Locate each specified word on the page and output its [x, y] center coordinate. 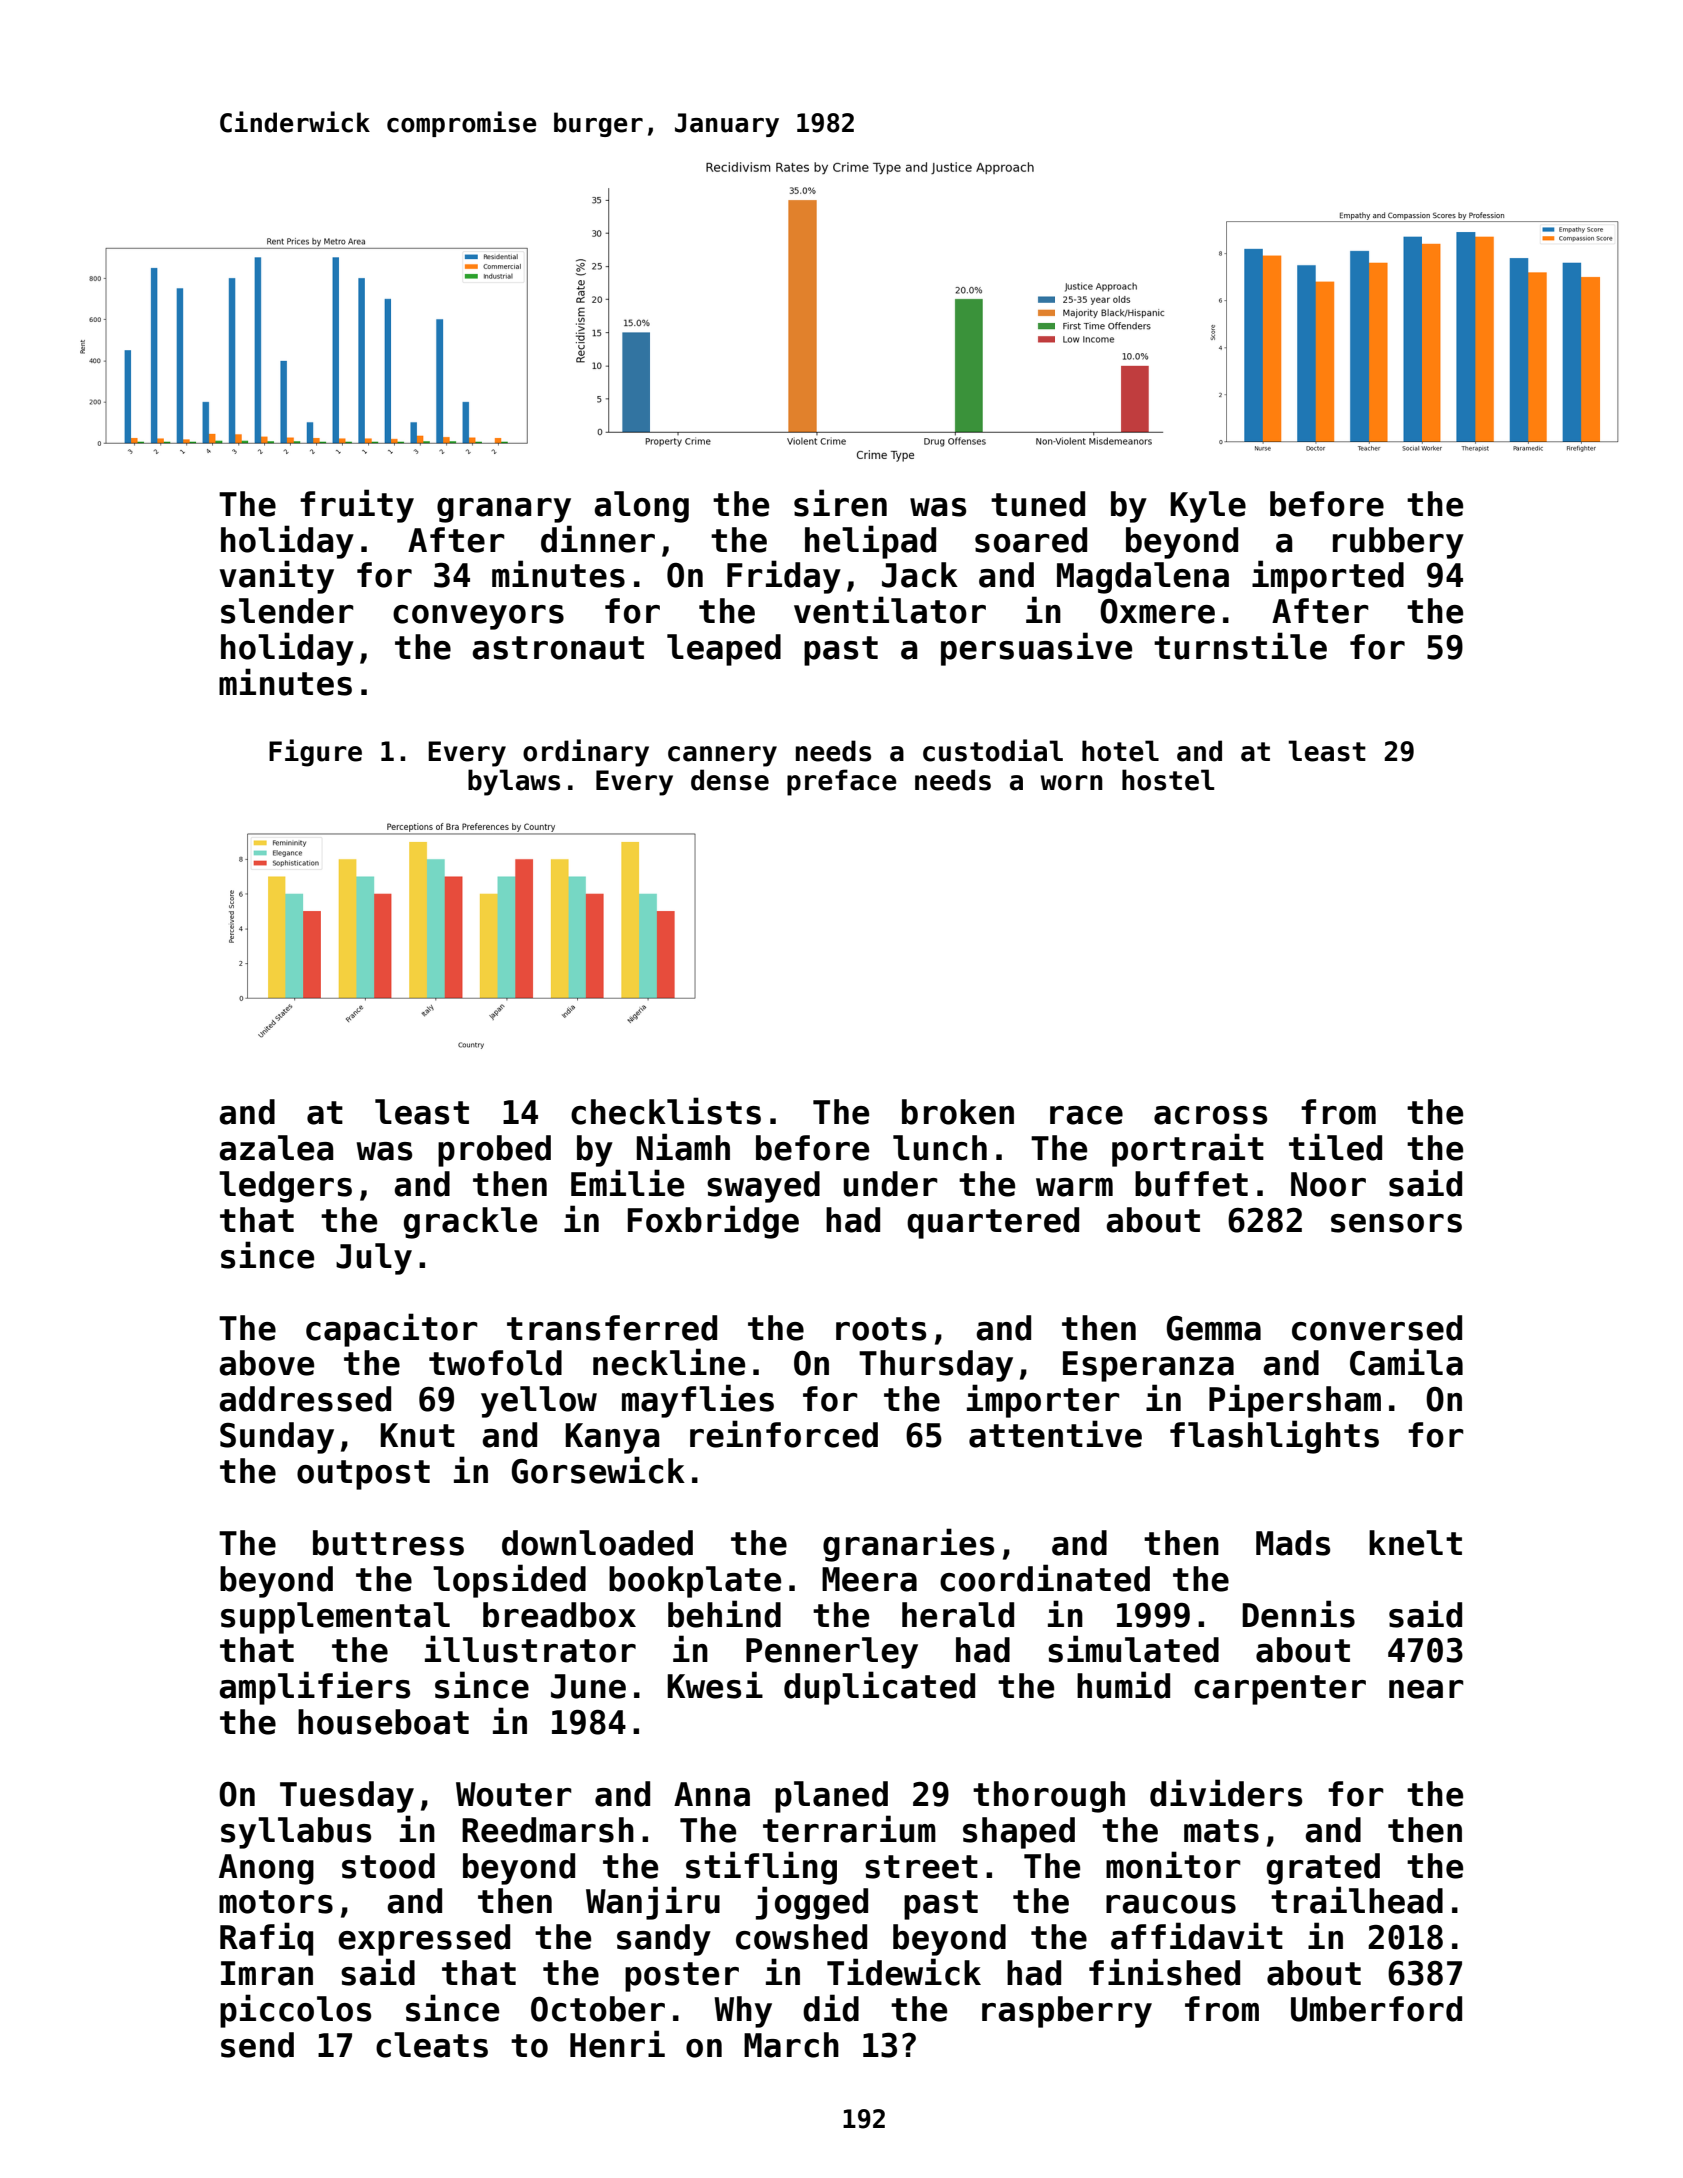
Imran [267, 1973]
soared [1031, 540]
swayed [763, 1187]
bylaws [514, 782]
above [266, 1363]
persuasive [1036, 649]
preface [842, 782]
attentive [1055, 1434]
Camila [1406, 1362]
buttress [388, 1543]
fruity [357, 506]
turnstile [1240, 646]
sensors [1396, 1223]
